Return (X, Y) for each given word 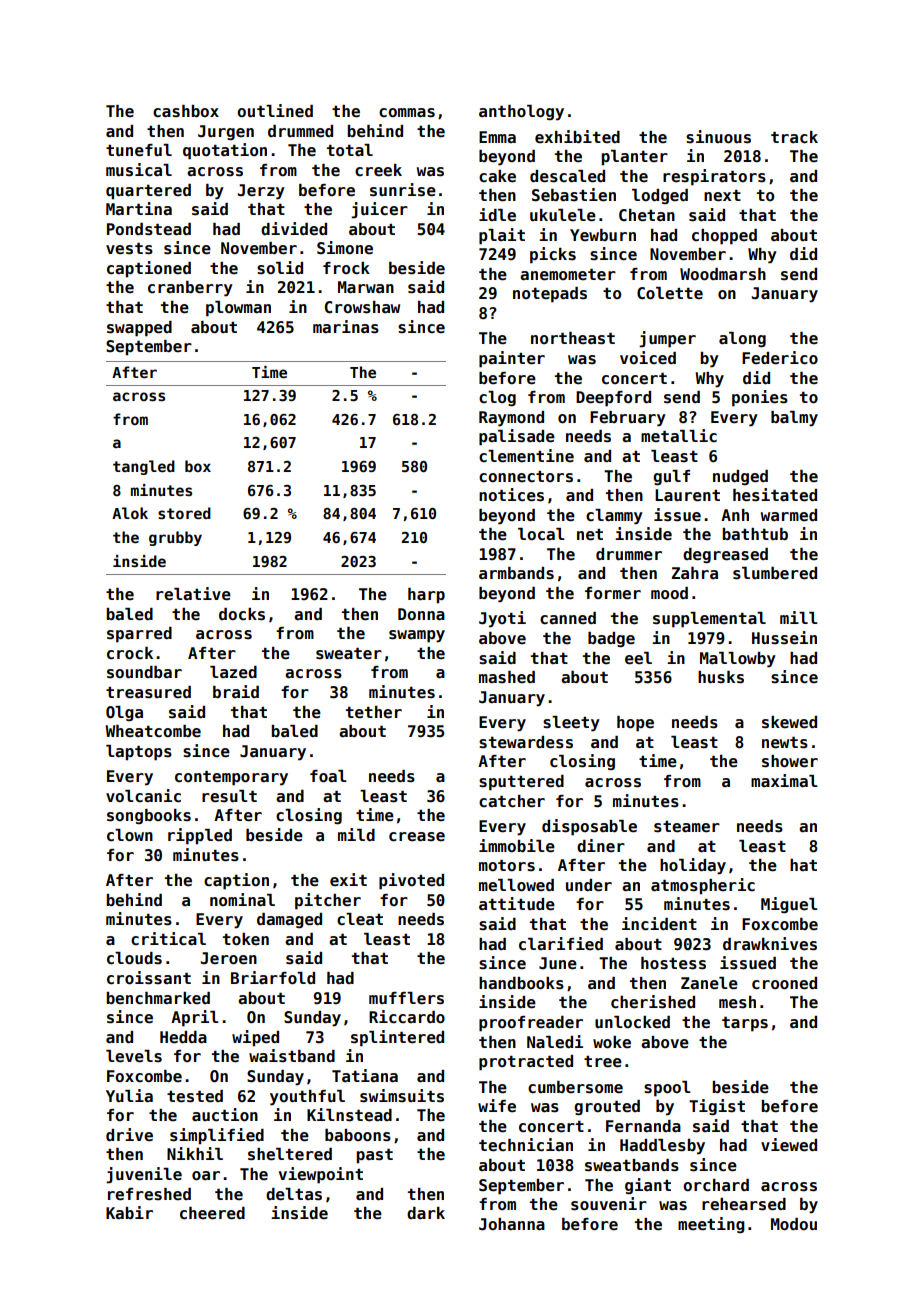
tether (374, 712)
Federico (780, 358)
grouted (607, 1107)
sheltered (290, 1154)
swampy (417, 636)
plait (502, 236)
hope (635, 724)
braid (236, 691)
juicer (379, 210)
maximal (784, 780)
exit (348, 879)
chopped (724, 237)
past (374, 1156)
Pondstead (149, 229)
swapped (139, 329)
